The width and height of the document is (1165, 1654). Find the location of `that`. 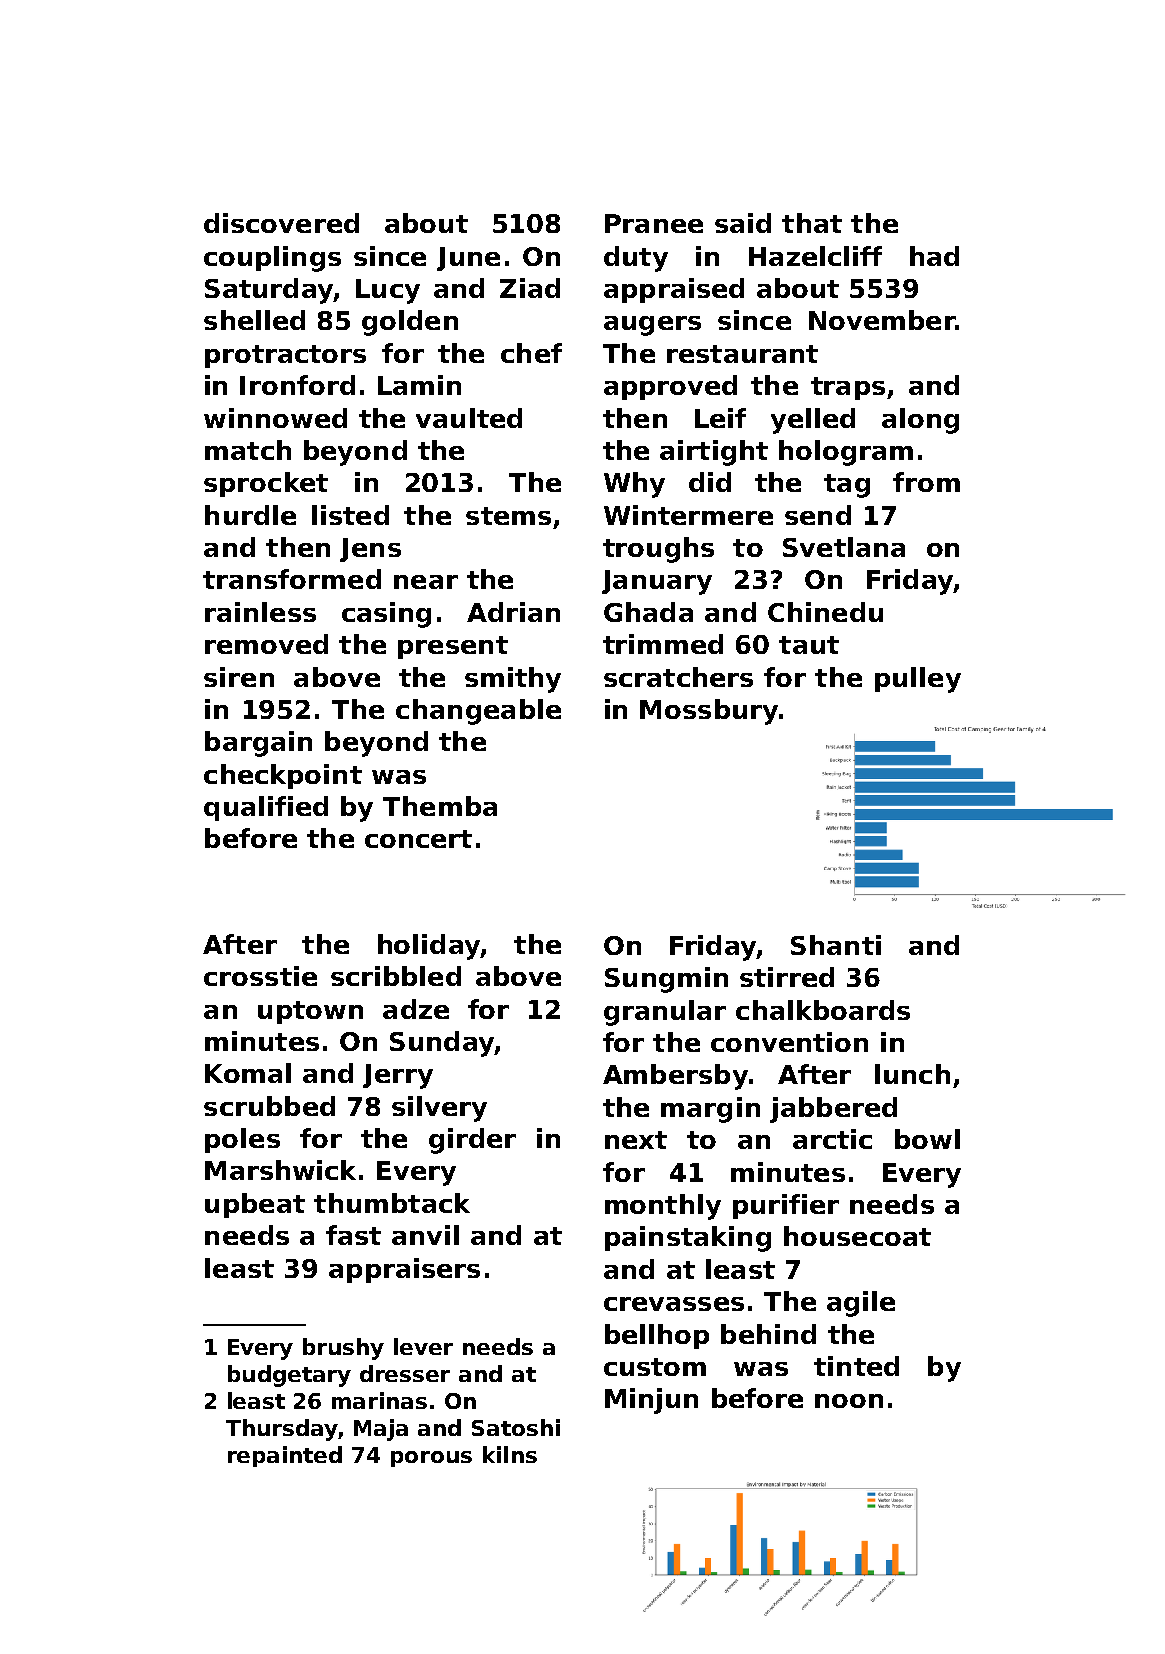

that is located at coordinates (812, 223).
